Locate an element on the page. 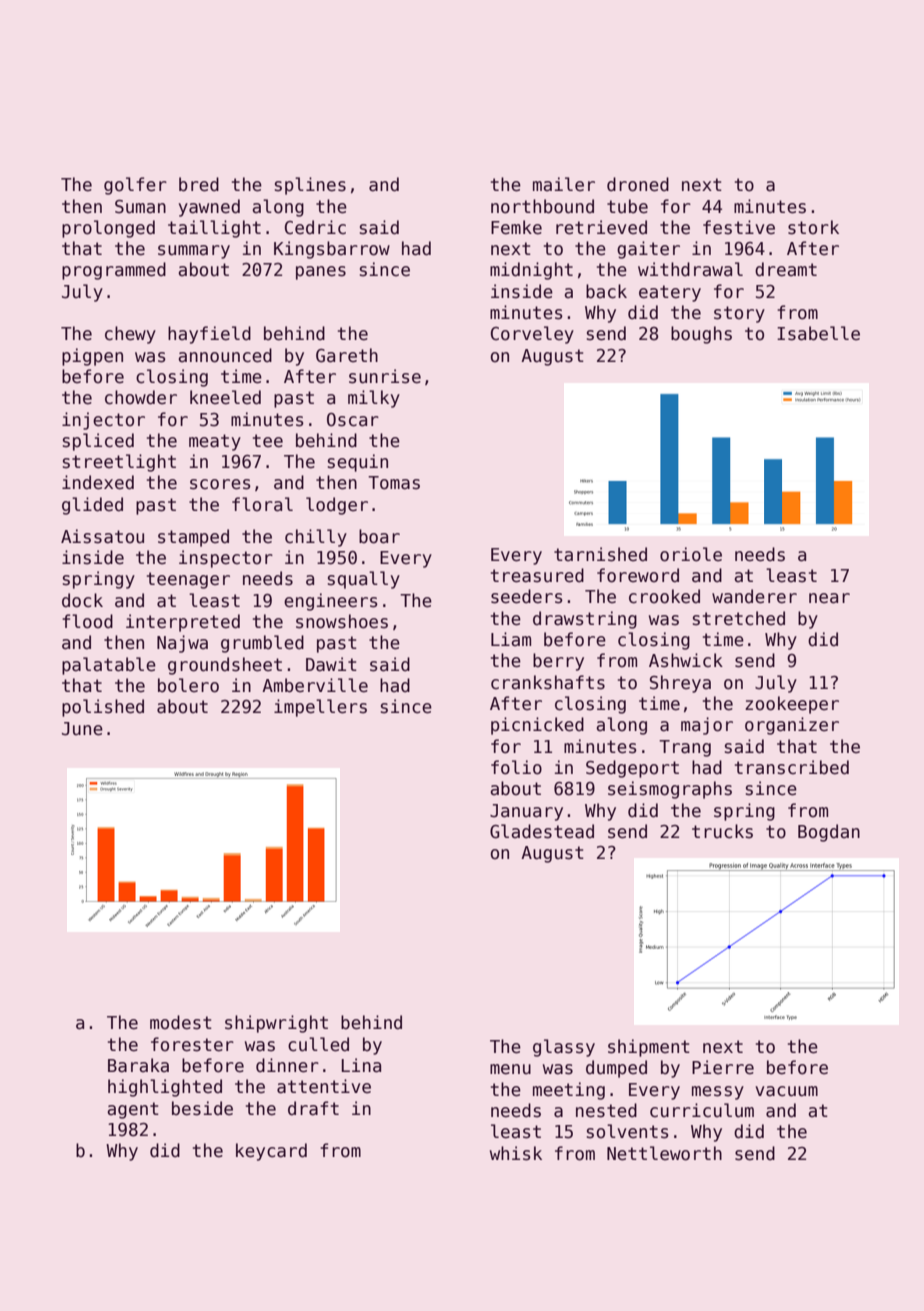 The width and height of the document is (924, 1311). Gladestead is located at coordinates (542, 831).
